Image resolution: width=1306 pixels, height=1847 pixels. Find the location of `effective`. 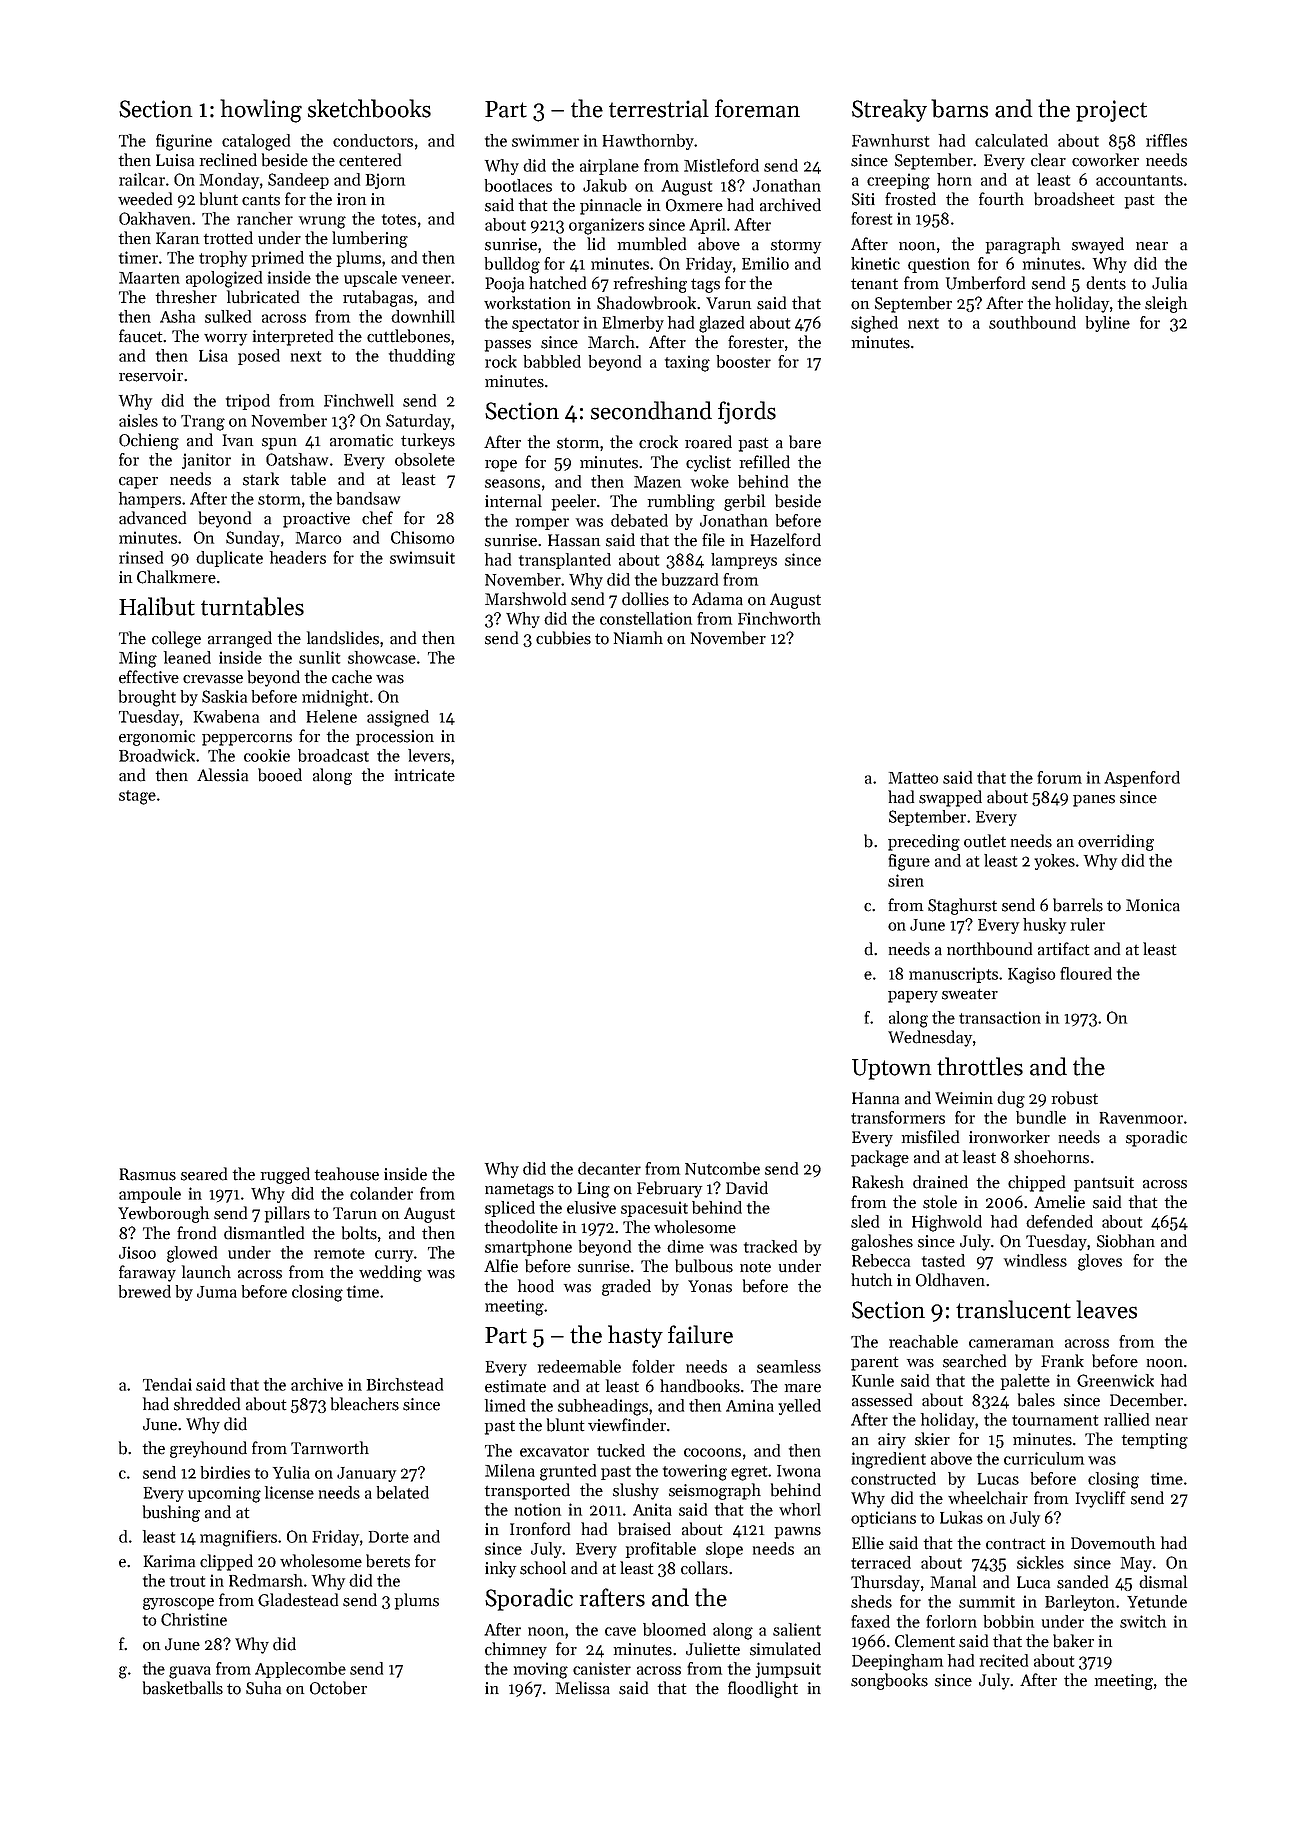

effective is located at coordinates (149, 677).
